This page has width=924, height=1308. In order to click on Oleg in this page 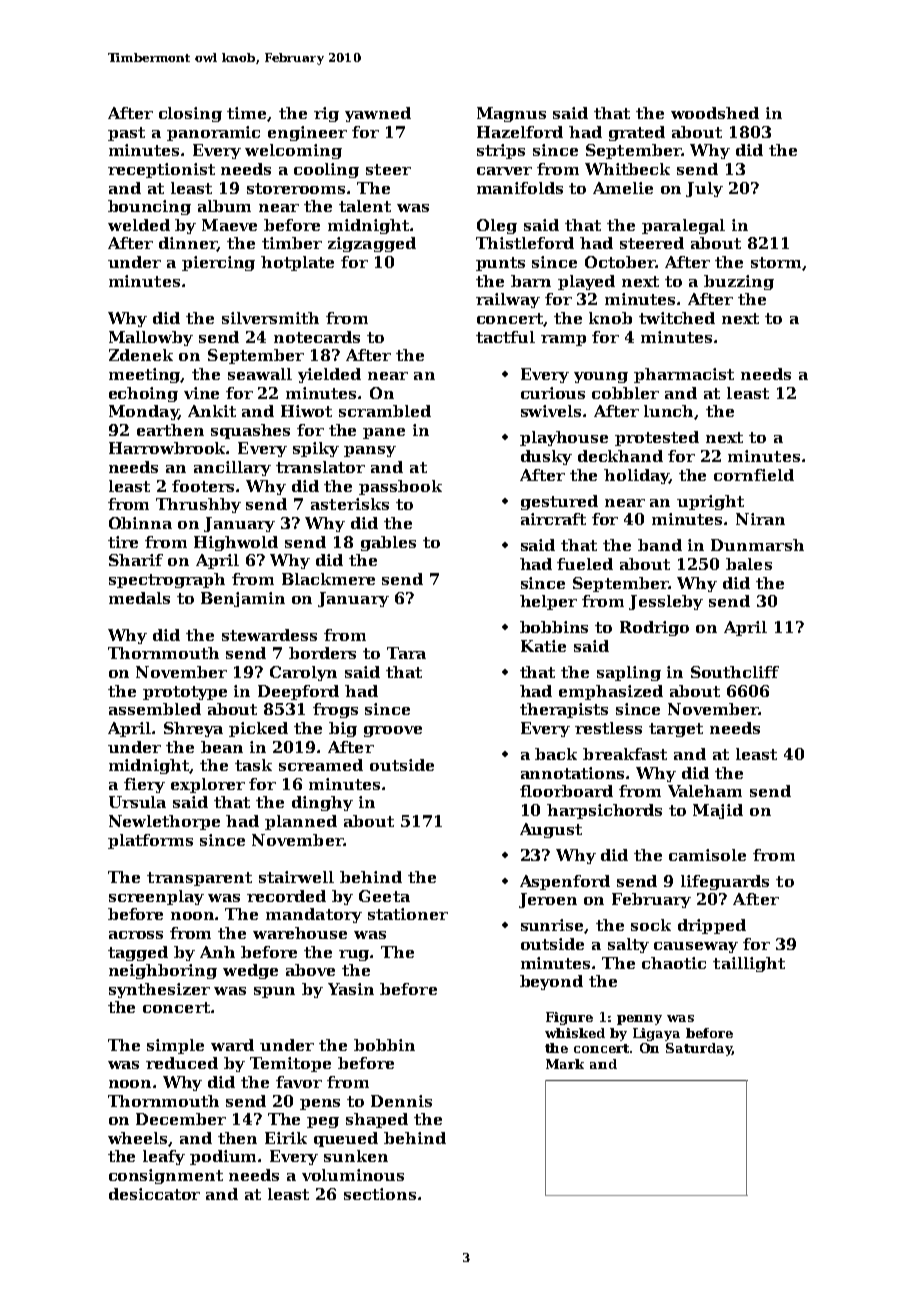, I will do `click(497, 226)`.
